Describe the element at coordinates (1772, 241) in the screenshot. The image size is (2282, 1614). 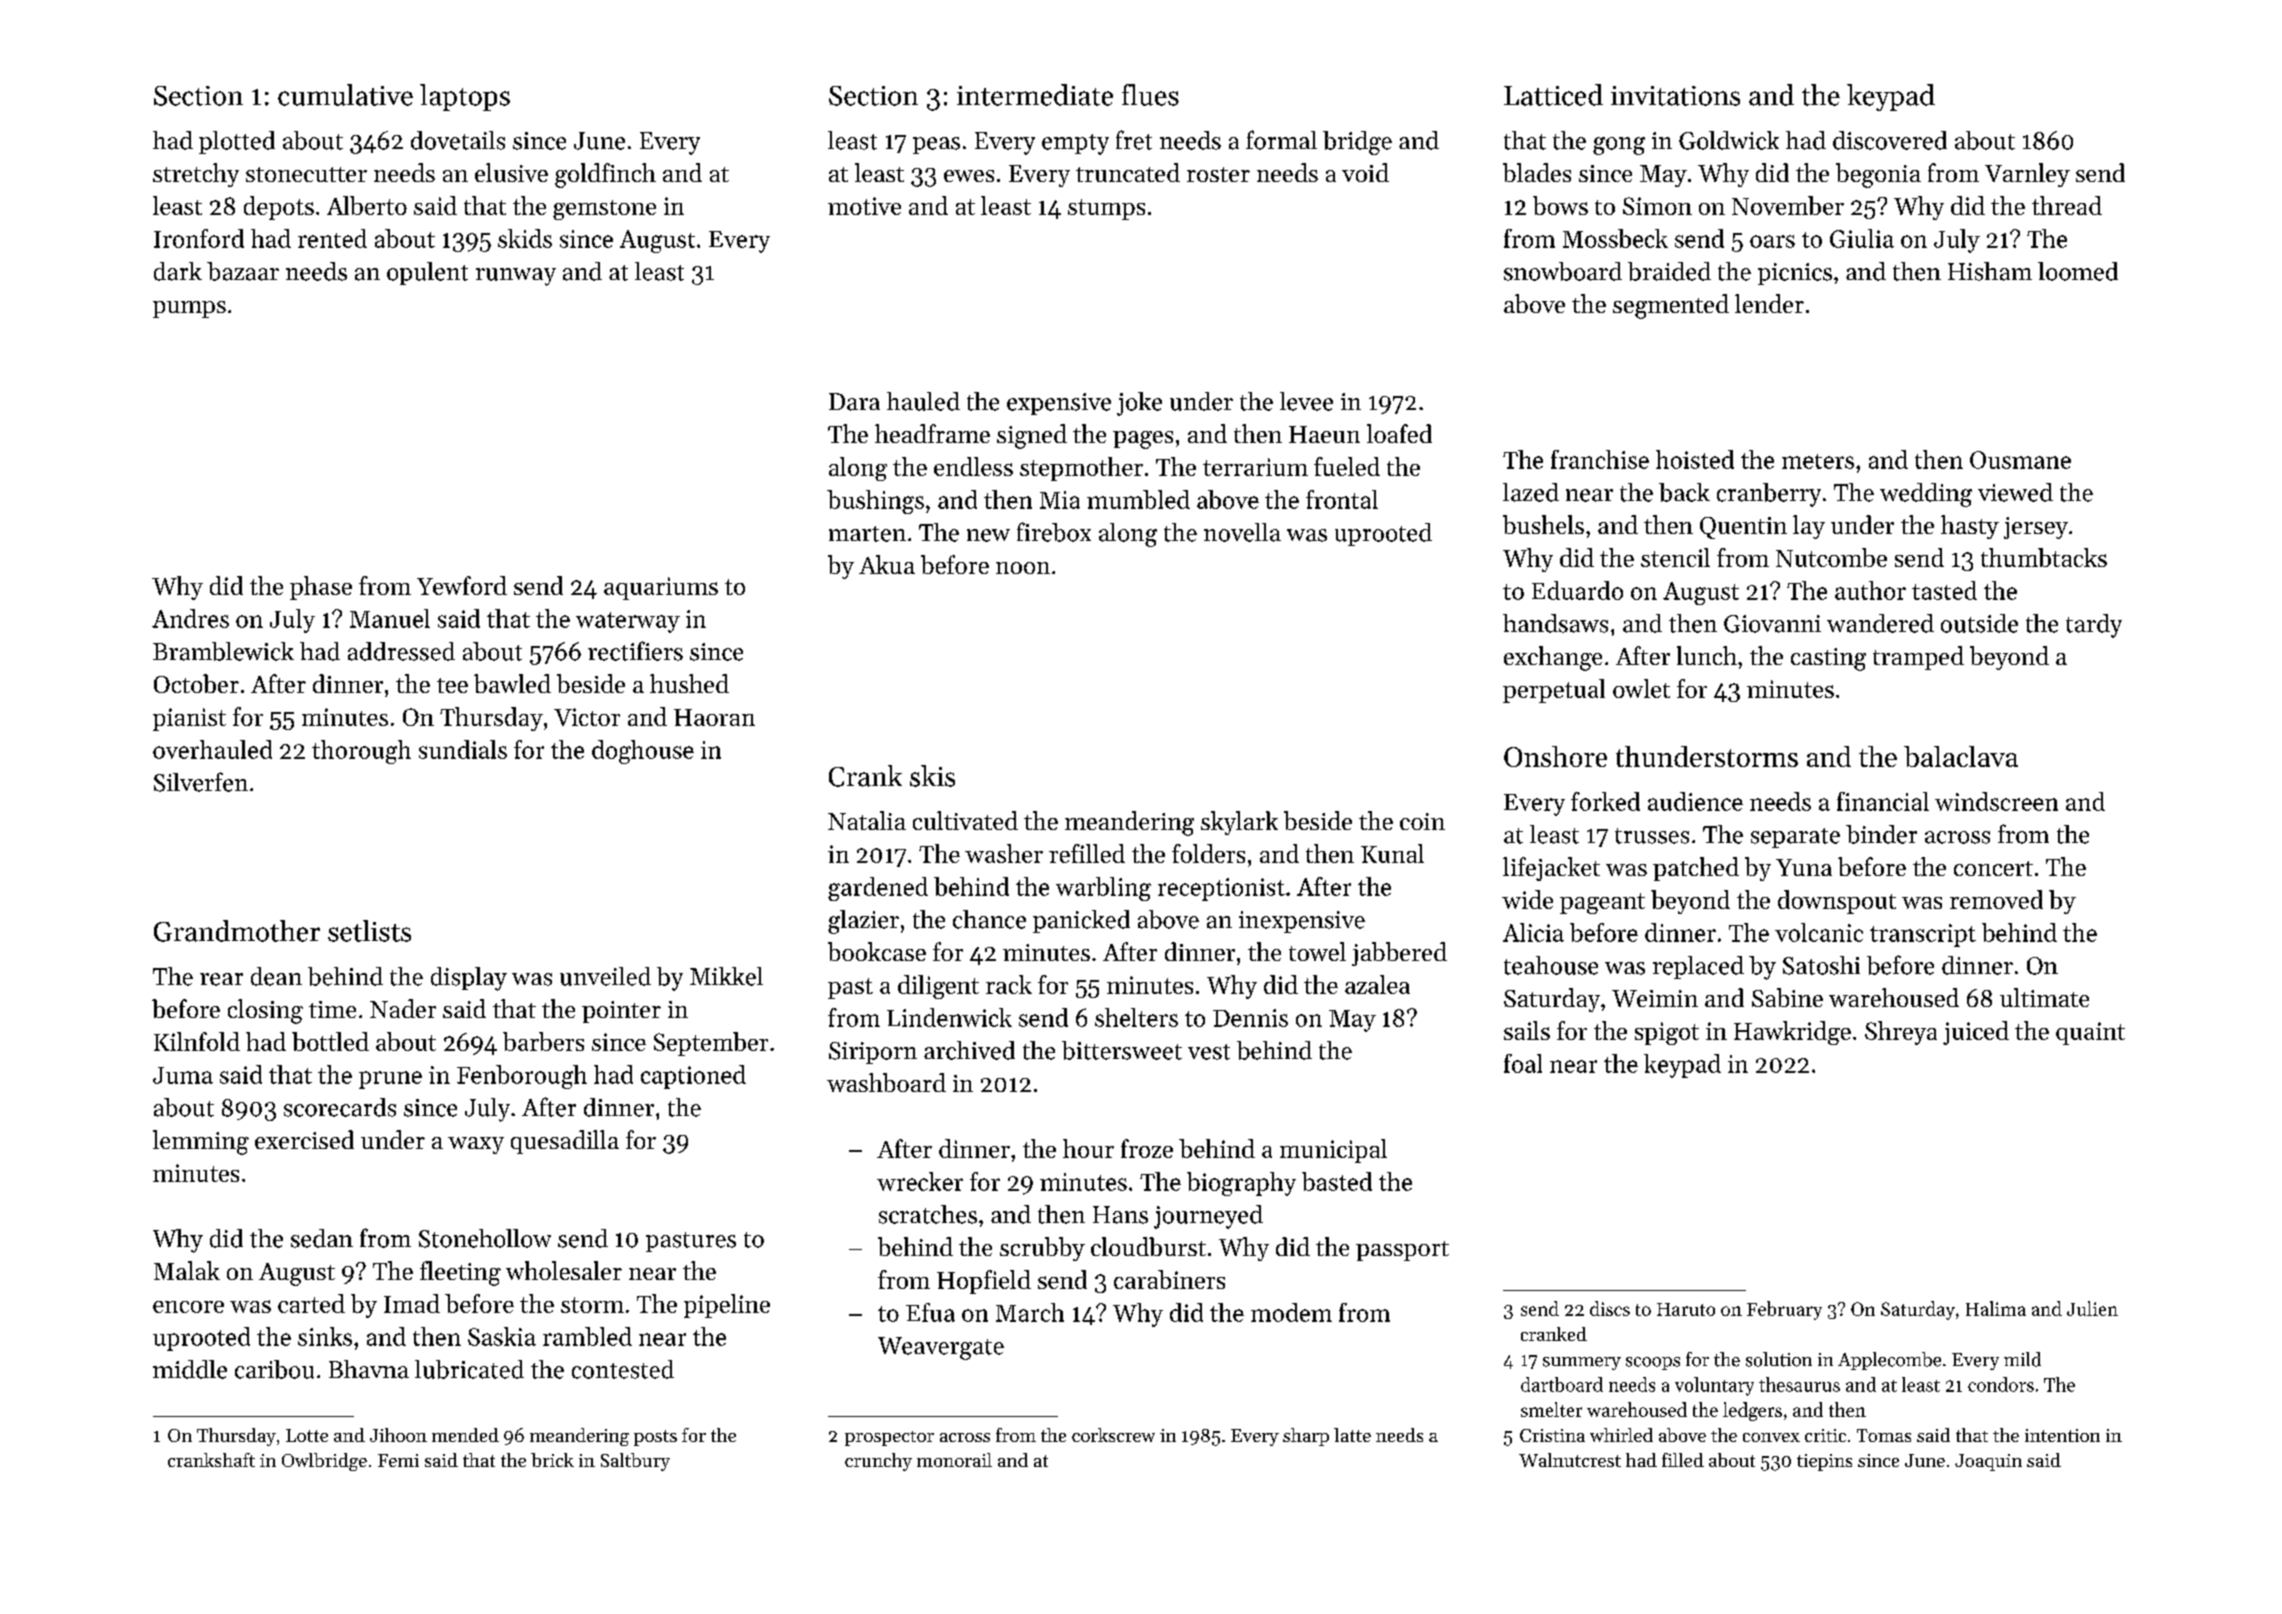
I see `oars` at that location.
